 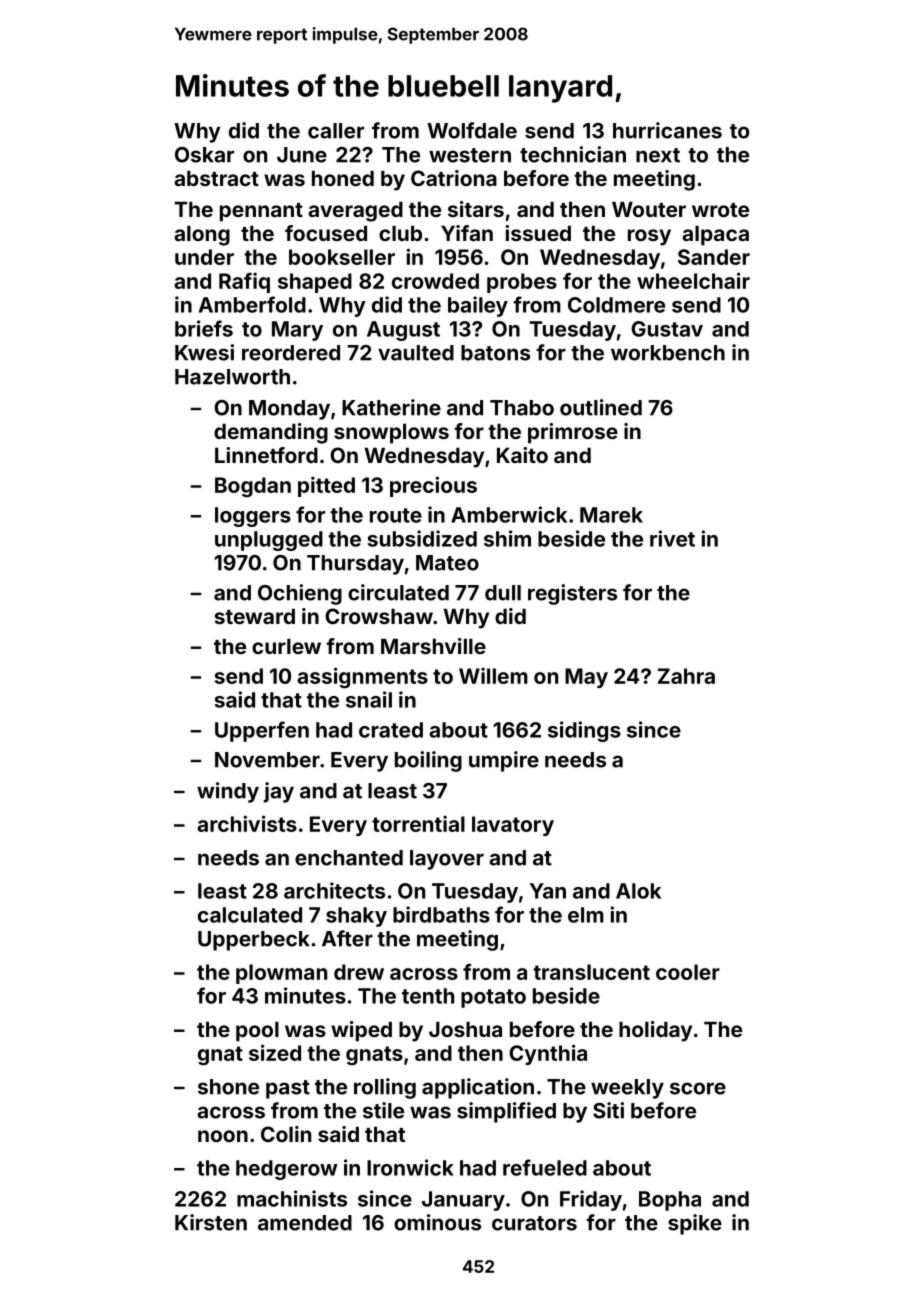 What do you see at coordinates (586, 678) in the document?
I see `May` at bounding box center [586, 678].
